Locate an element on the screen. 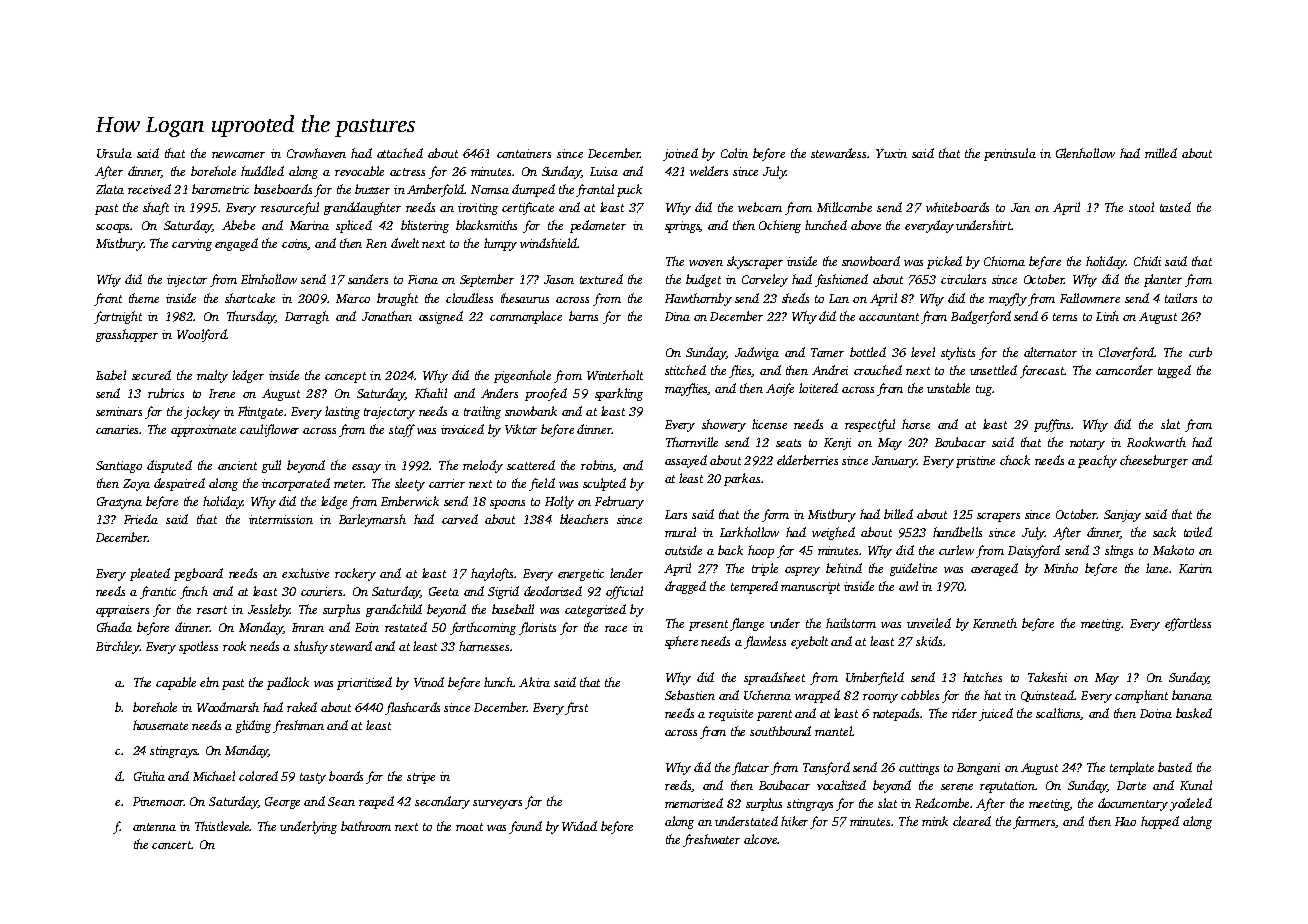  Andrei is located at coordinates (830, 370).
